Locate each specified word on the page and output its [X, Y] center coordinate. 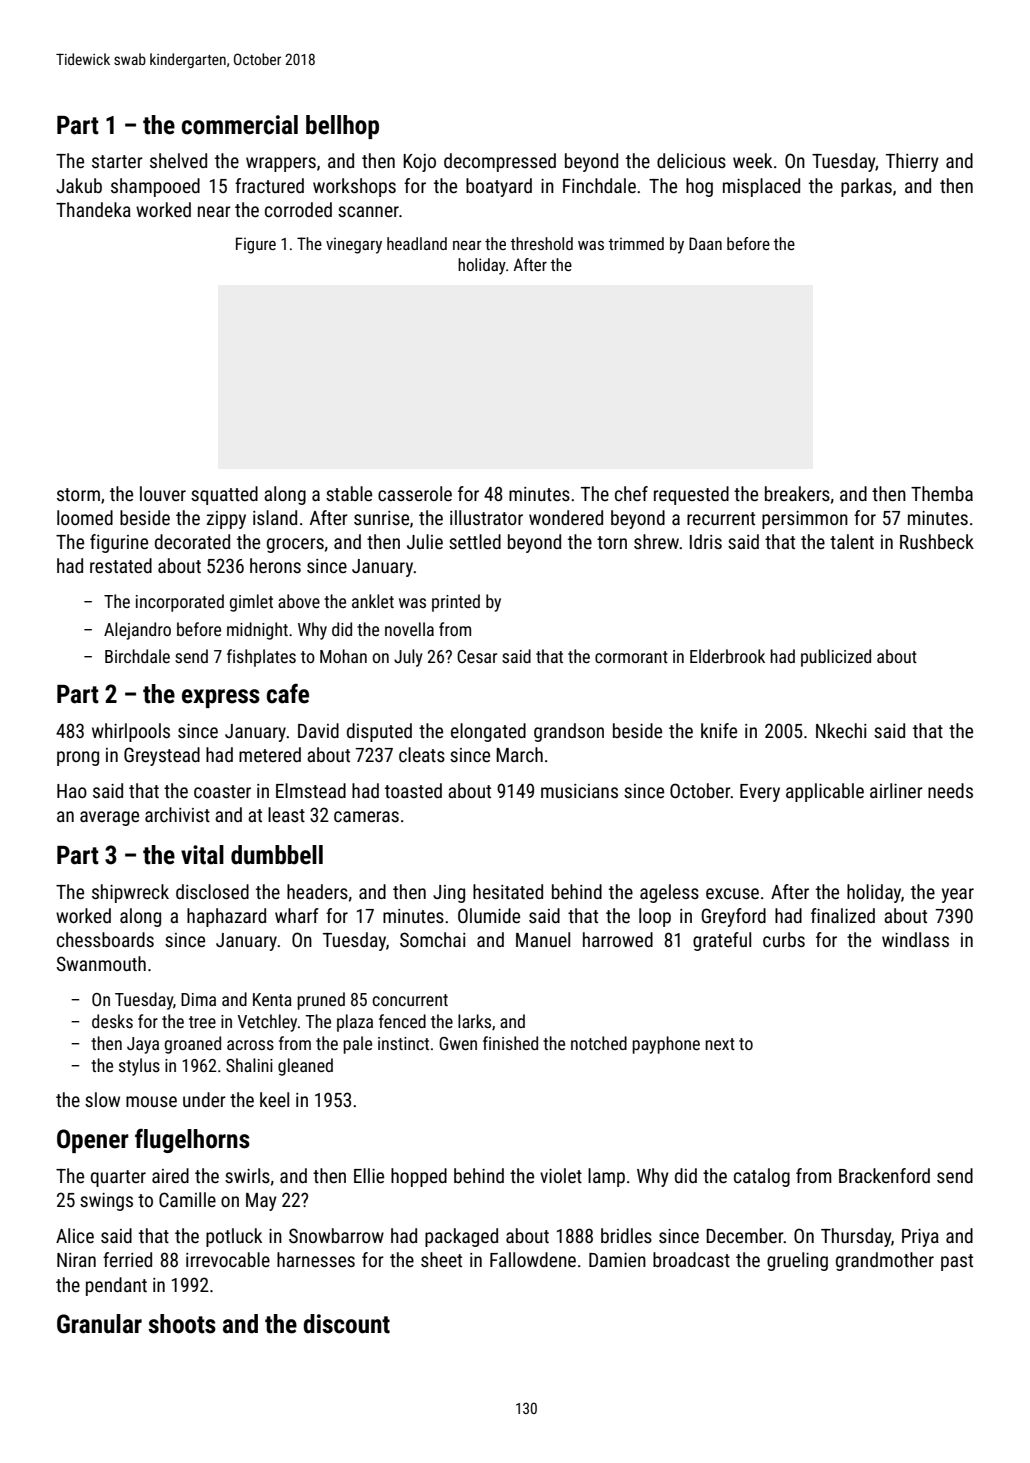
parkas [866, 187]
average [109, 818]
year [958, 895]
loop [655, 917]
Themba [942, 493]
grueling [797, 1261]
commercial [240, 125]
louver [163, 493]
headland [417, 243]
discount [346, 1324]
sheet [441, 1259]
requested [691, 495]
